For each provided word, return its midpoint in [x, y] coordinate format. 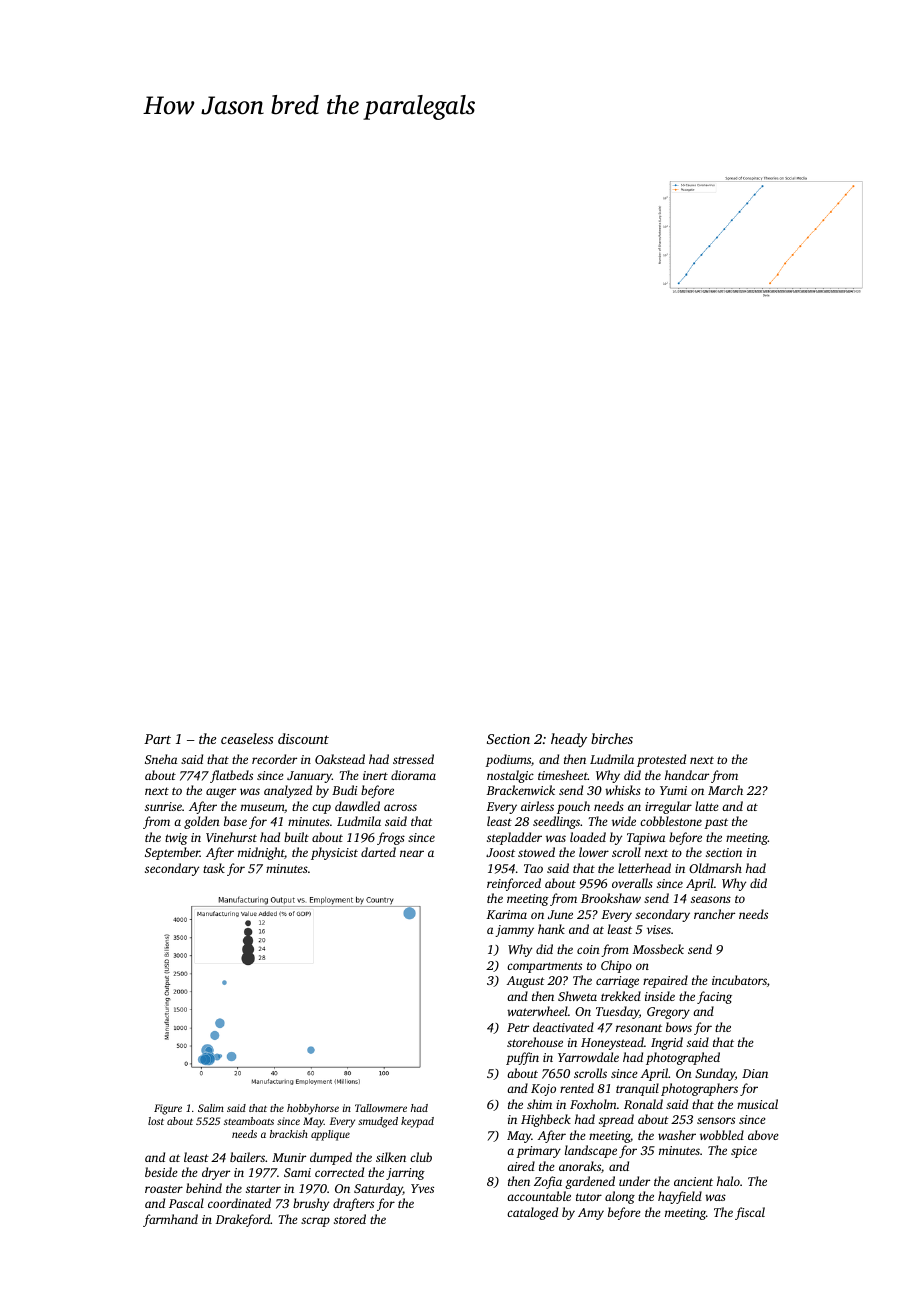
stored [350, 1219]
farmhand [170, 1220]
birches [612, 738]
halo [728, 1181]
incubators [739, 980]
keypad [417, 1122]
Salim [211, 1108]
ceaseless [247, 738]
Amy [591, 1214]
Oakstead [340, 759]
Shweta [577, 996]
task [214, 868]
